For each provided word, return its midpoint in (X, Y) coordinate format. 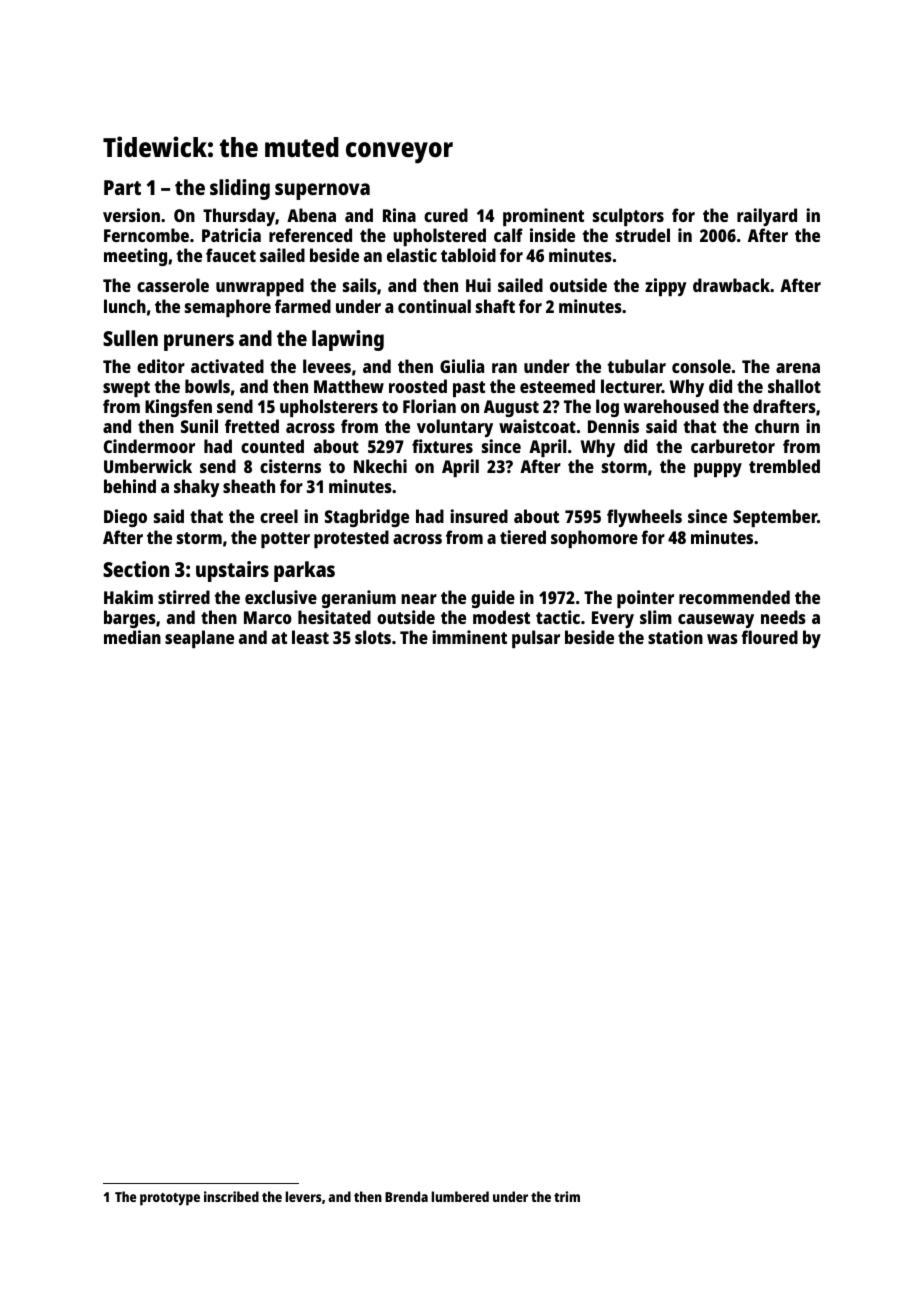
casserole (173, 285)
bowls (207, 386)
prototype (170, 1199)
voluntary (455, 428)
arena (798, 368)
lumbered (460, 1196)
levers (303, 1196)
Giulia (462, 366)
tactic (558, 617)
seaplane (199, 639)
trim (567, 1196)
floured (769, 637)
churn (777, 426)
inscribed (231, 1196)
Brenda (406, 1196)
